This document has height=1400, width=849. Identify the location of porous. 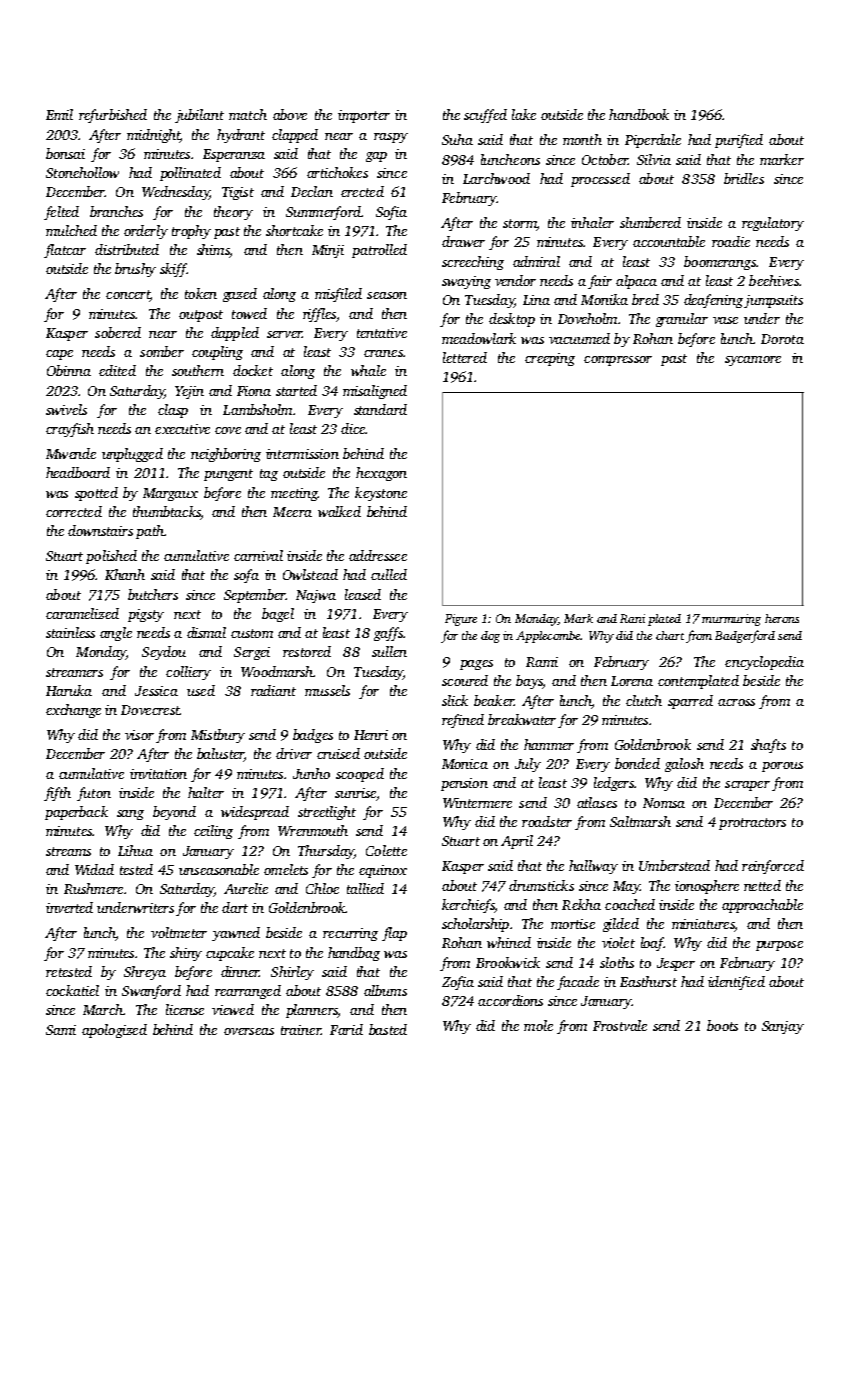
(782, 767).
